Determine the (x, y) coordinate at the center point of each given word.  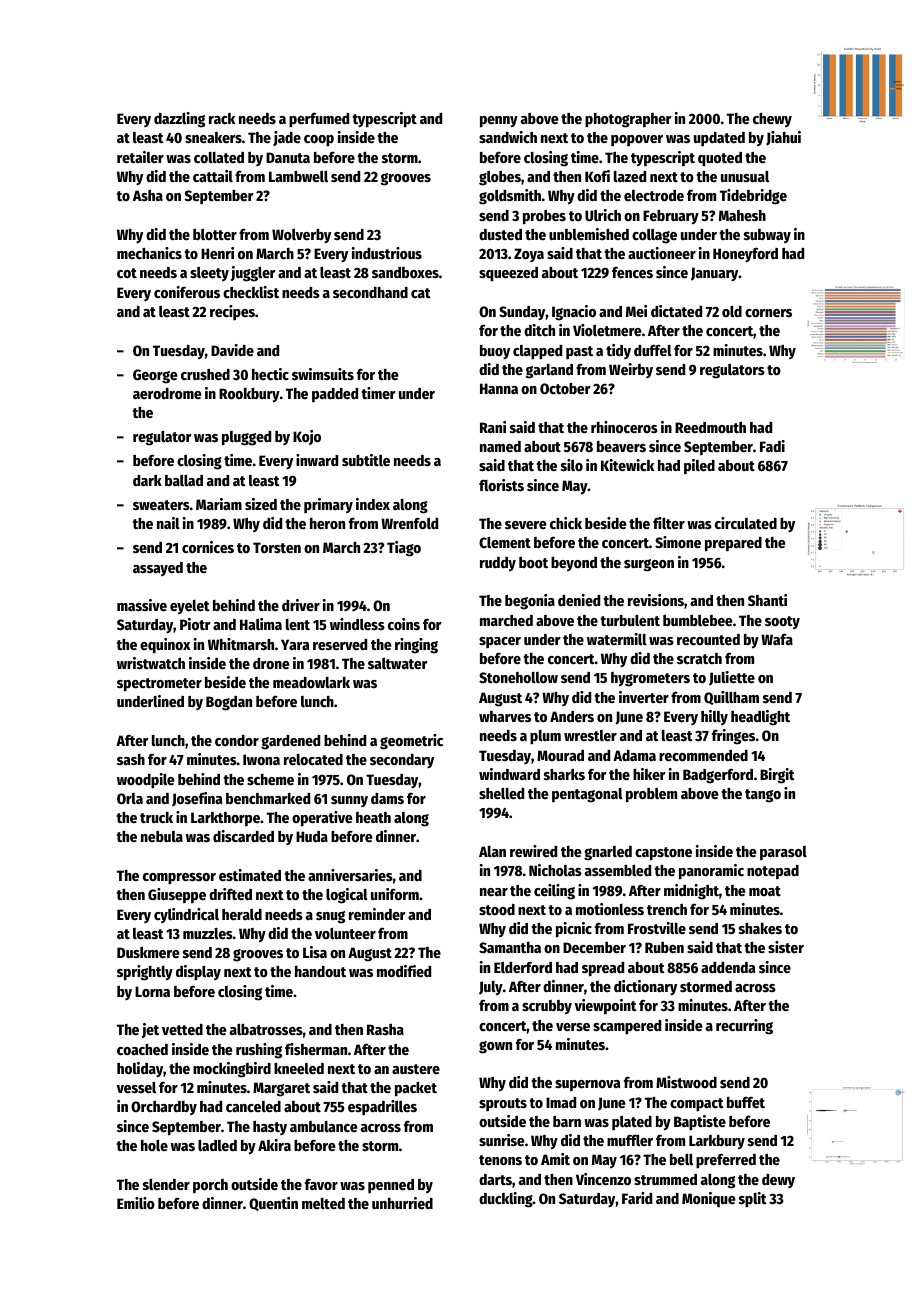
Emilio (136, 1203)
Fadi (772, 446)
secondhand (370, 292)
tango (763, 796)
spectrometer (159, 685)
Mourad (560, 755)
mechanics (149, 253)
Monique (709, 1199)
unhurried (402, 1203)
